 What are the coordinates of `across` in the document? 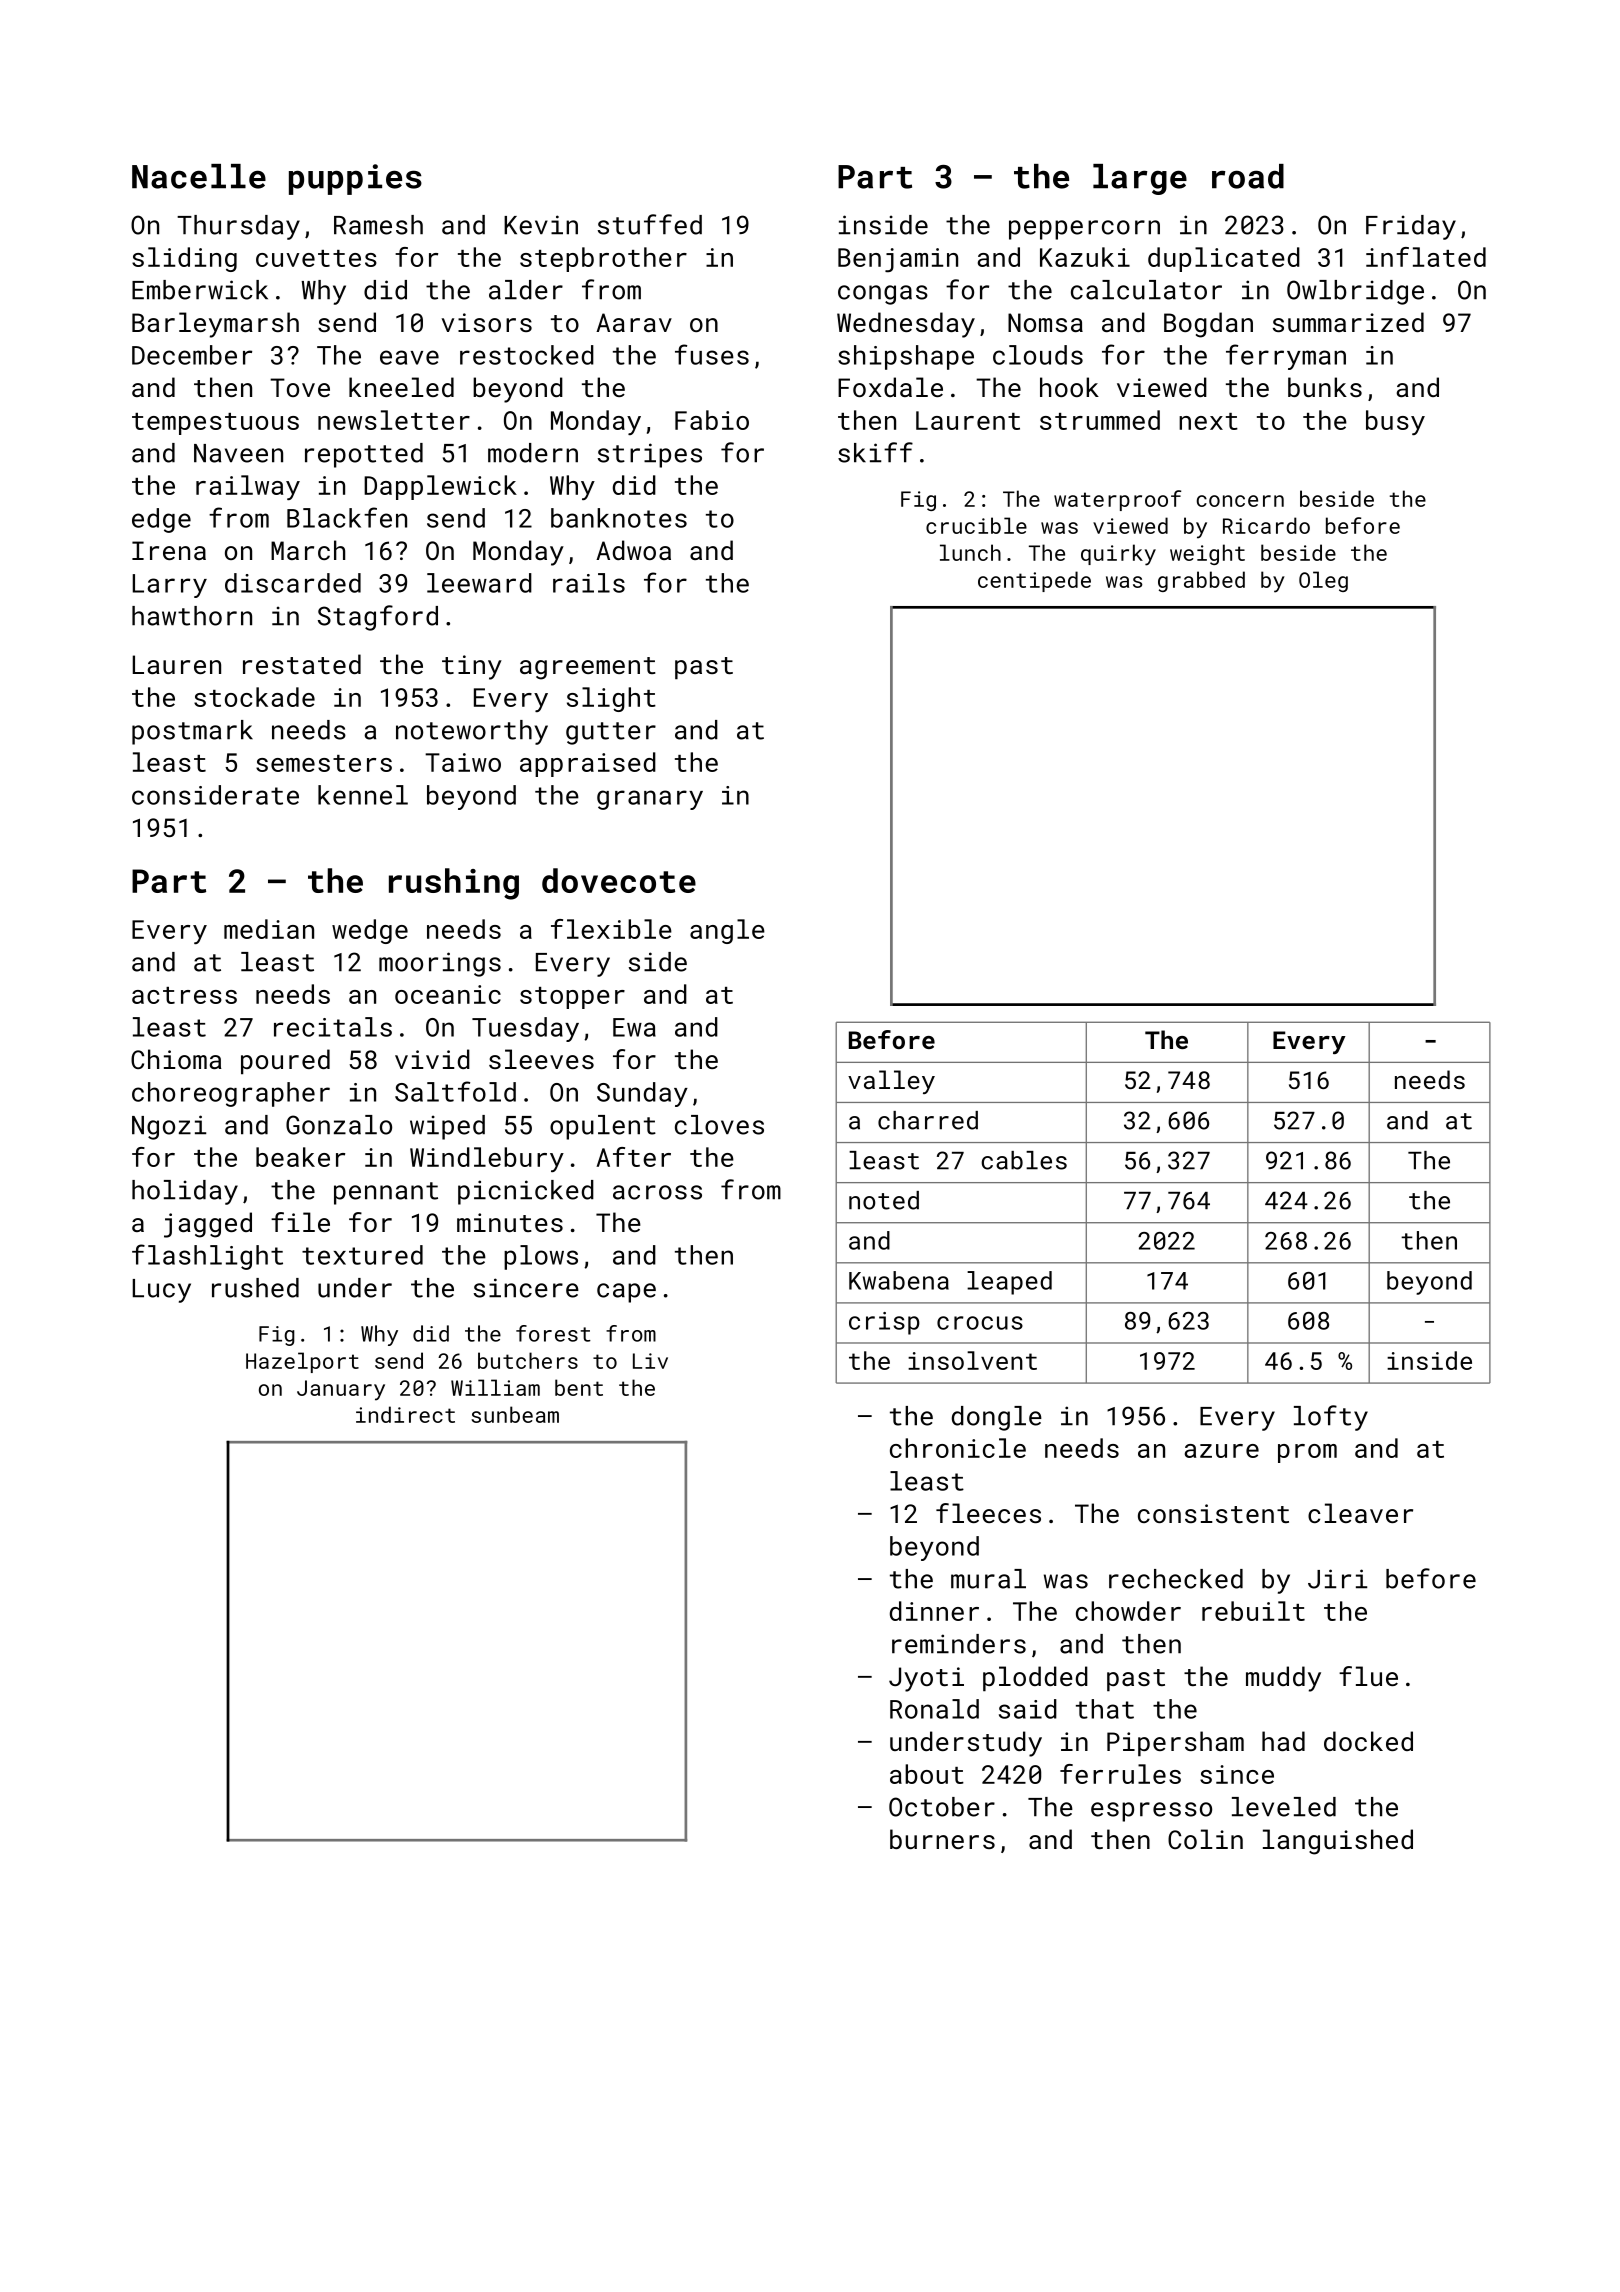 It's located at (657, 1192).
